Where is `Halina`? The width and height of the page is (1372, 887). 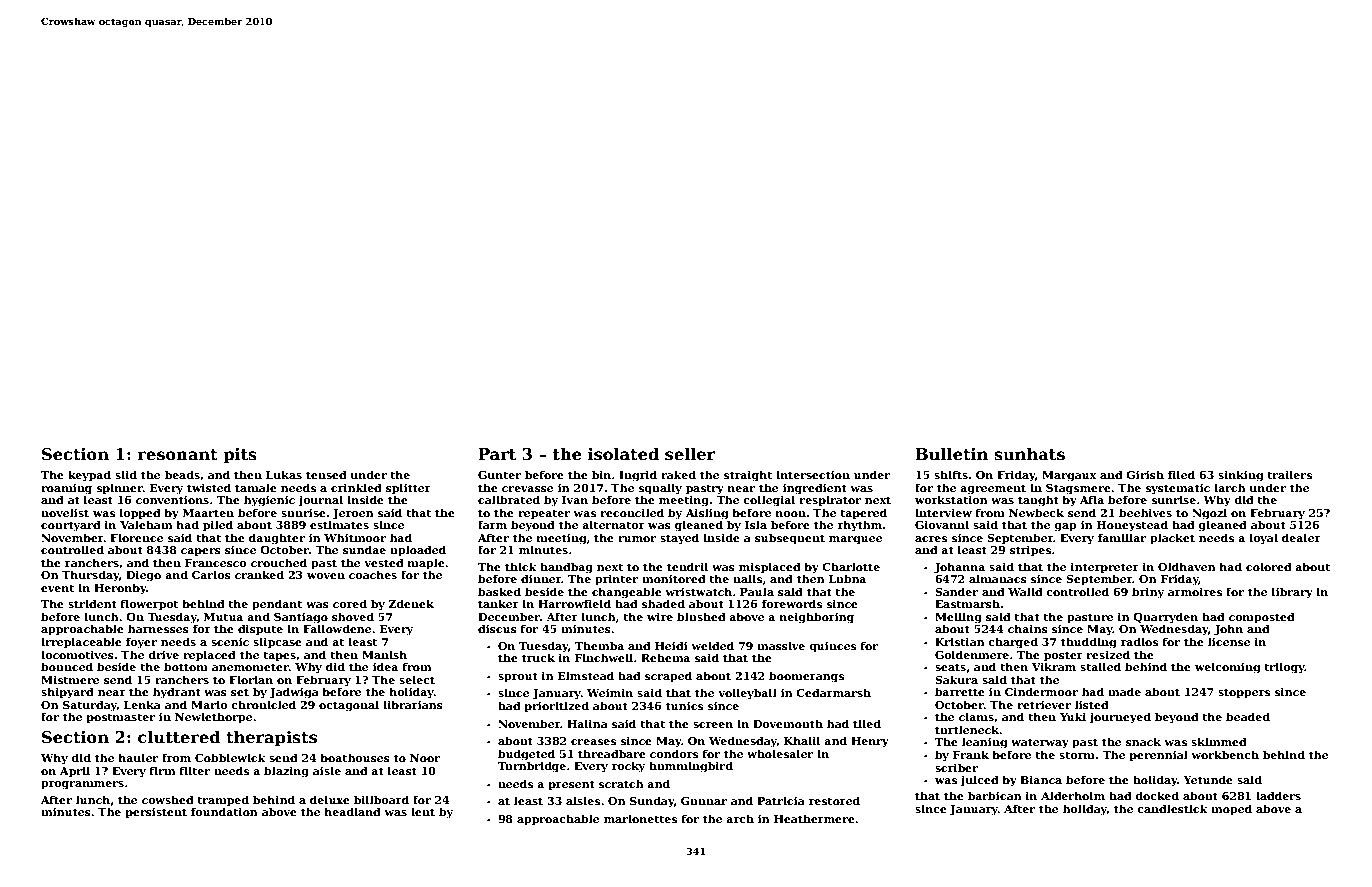 Halina is located at coordinates (587, 723).
